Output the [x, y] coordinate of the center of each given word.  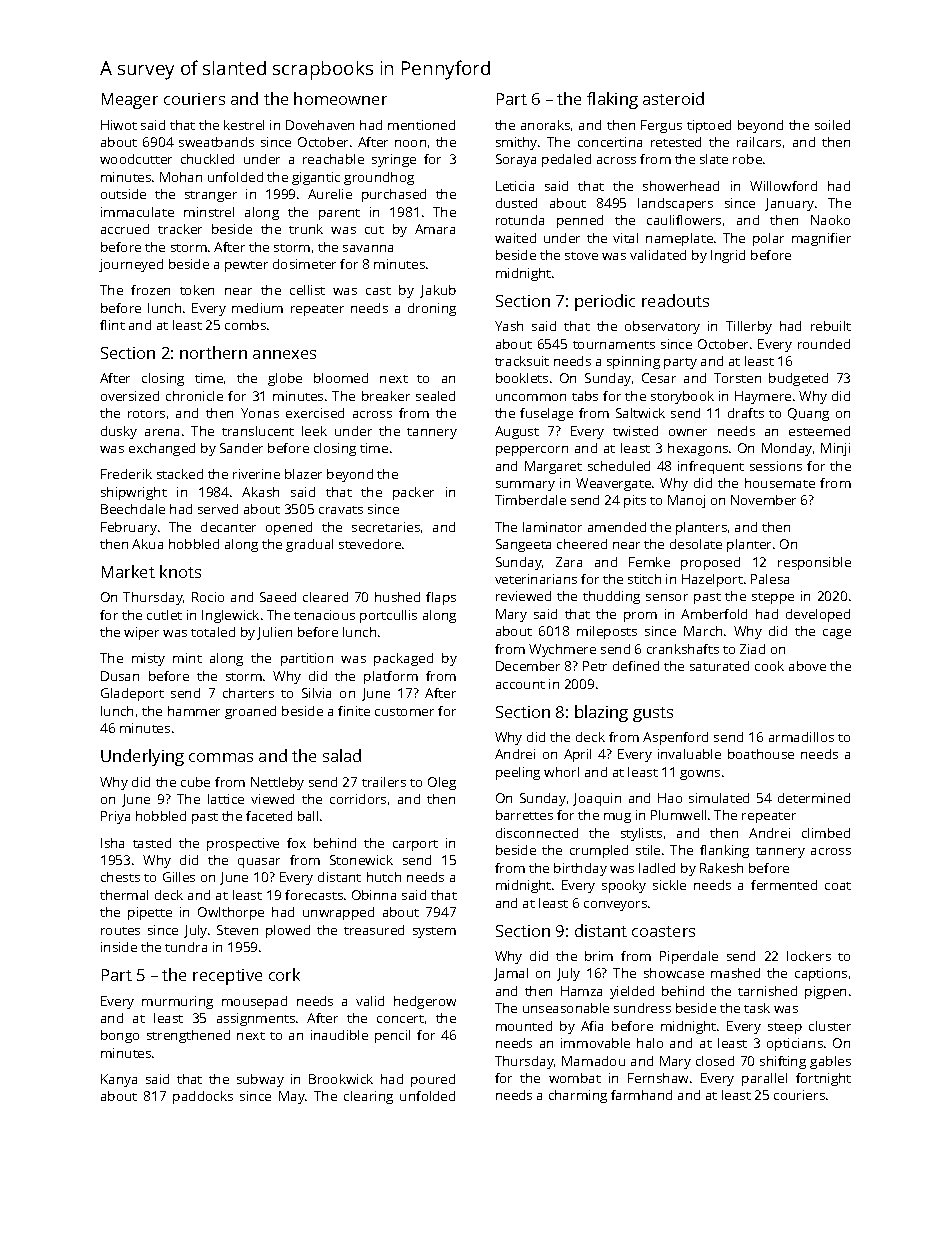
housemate [780, 483]
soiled [832, 125]
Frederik [126, 474]
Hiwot [119, 125]
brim [599, 956]
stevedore [370, 544]
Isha [112, 843]
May [292, 1097]
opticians [795, 1044]
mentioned [421, 125]
